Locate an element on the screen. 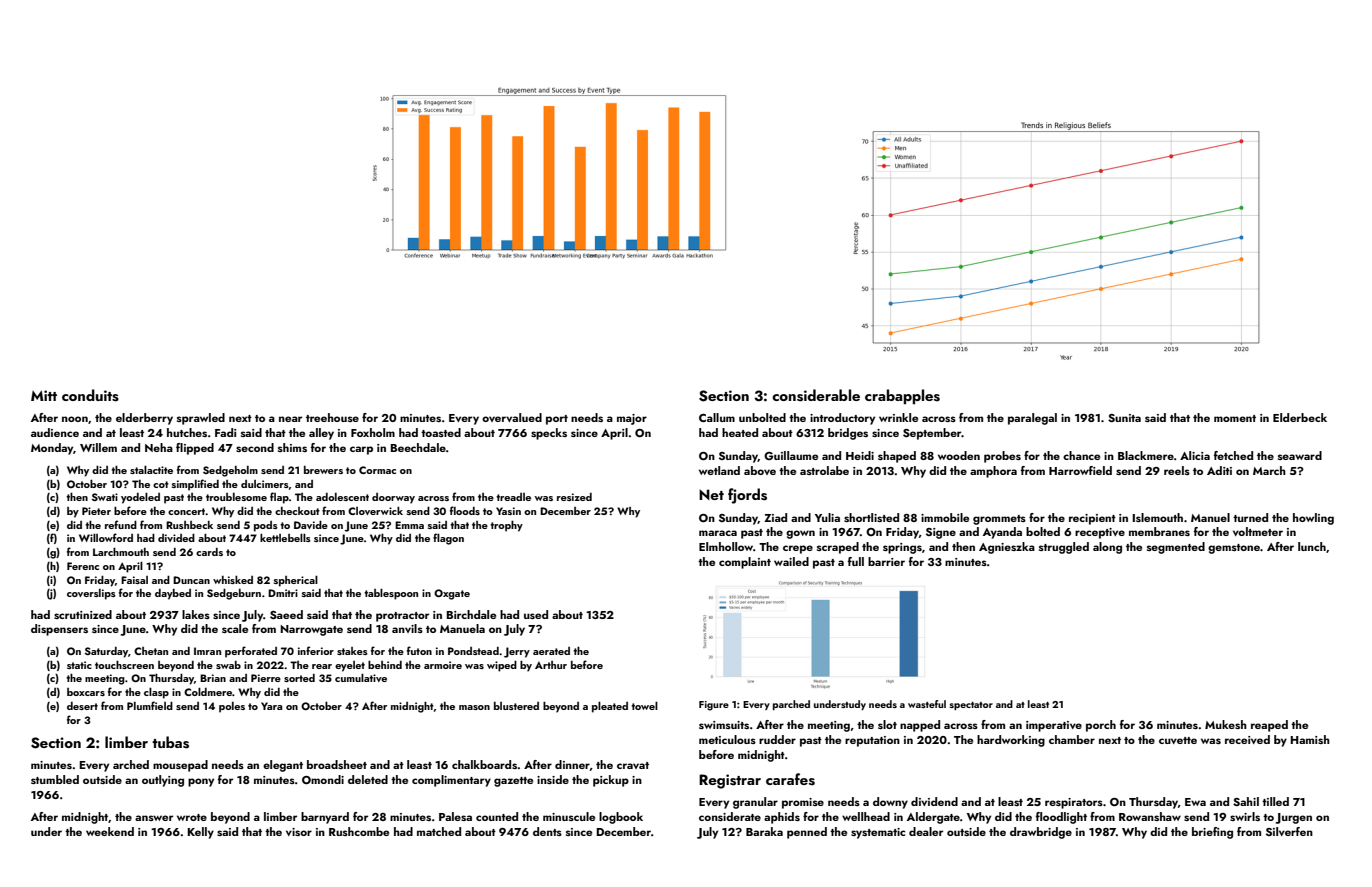 This screenshot has height=887, width=1372. static is located at coordinates (79, 665).
